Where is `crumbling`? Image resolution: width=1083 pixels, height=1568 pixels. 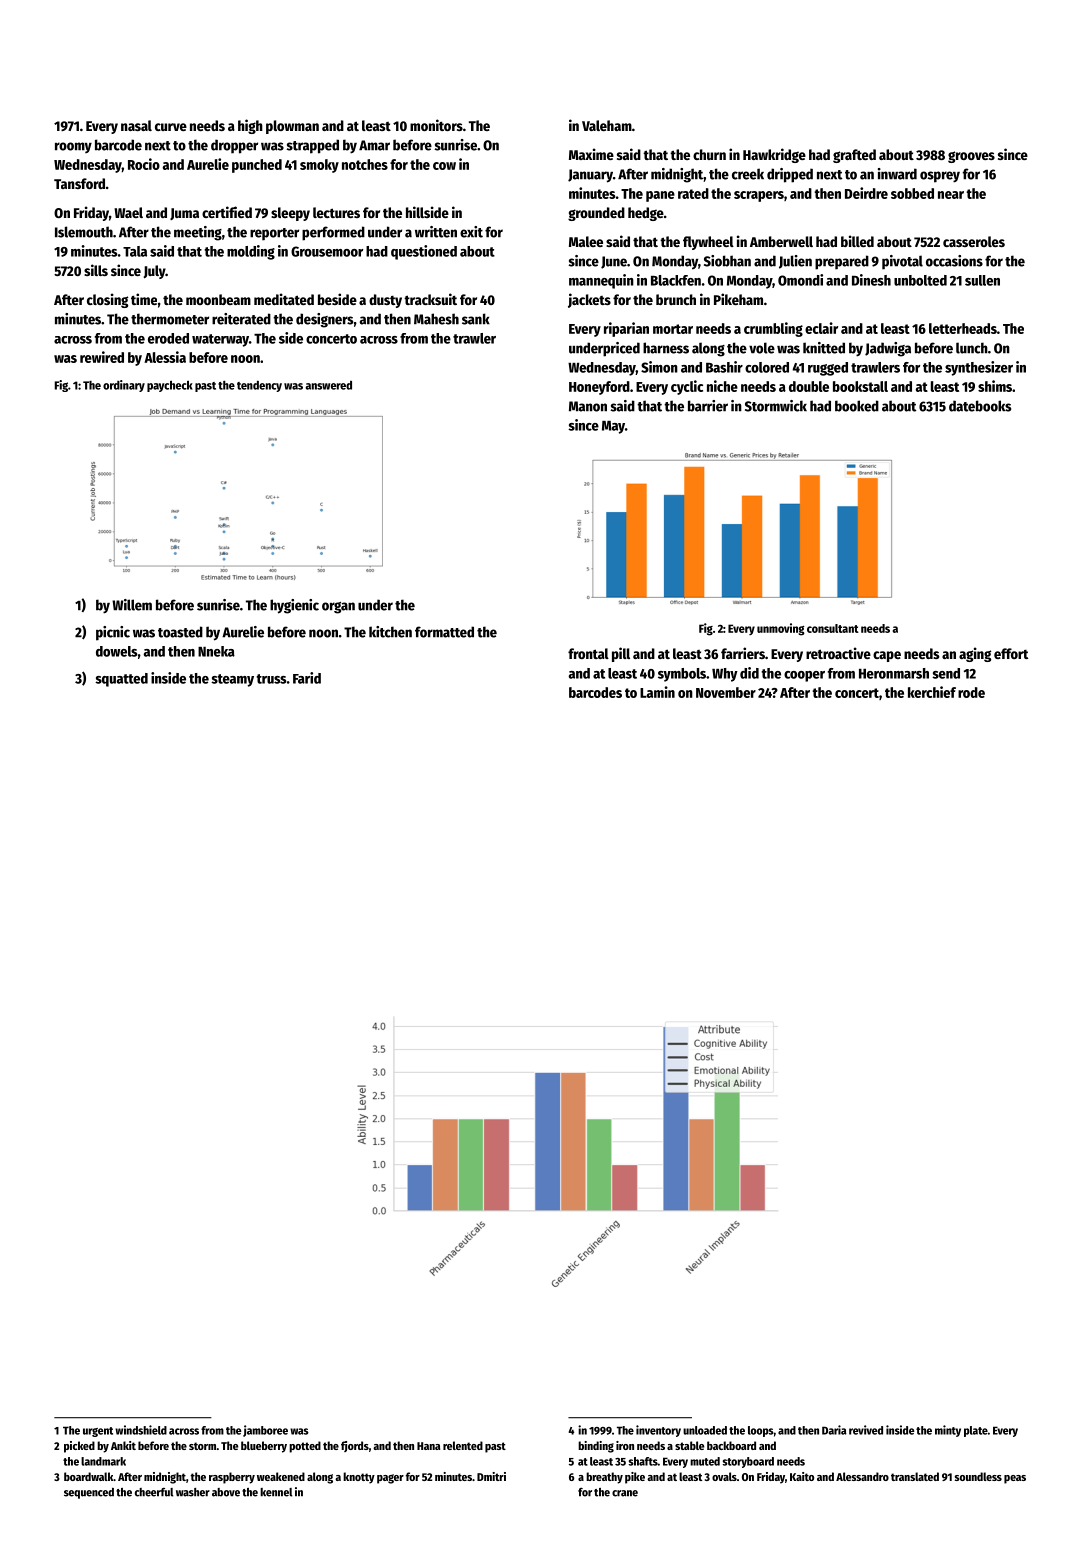 crumbling is located at coordinates (773, 329).
